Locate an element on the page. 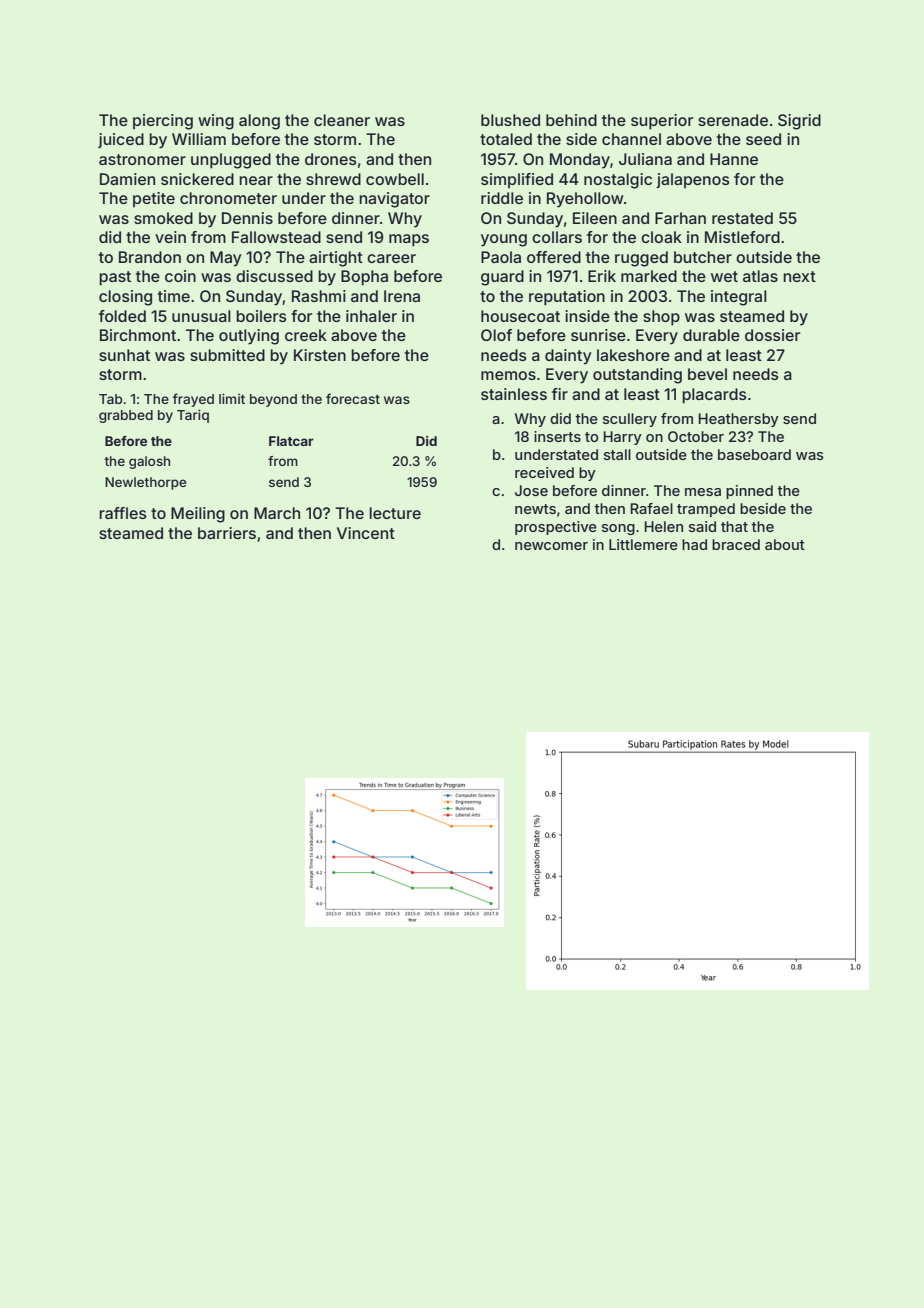 This image has width=924, height=1308. cleaner is located at coordinates (342, 120).
